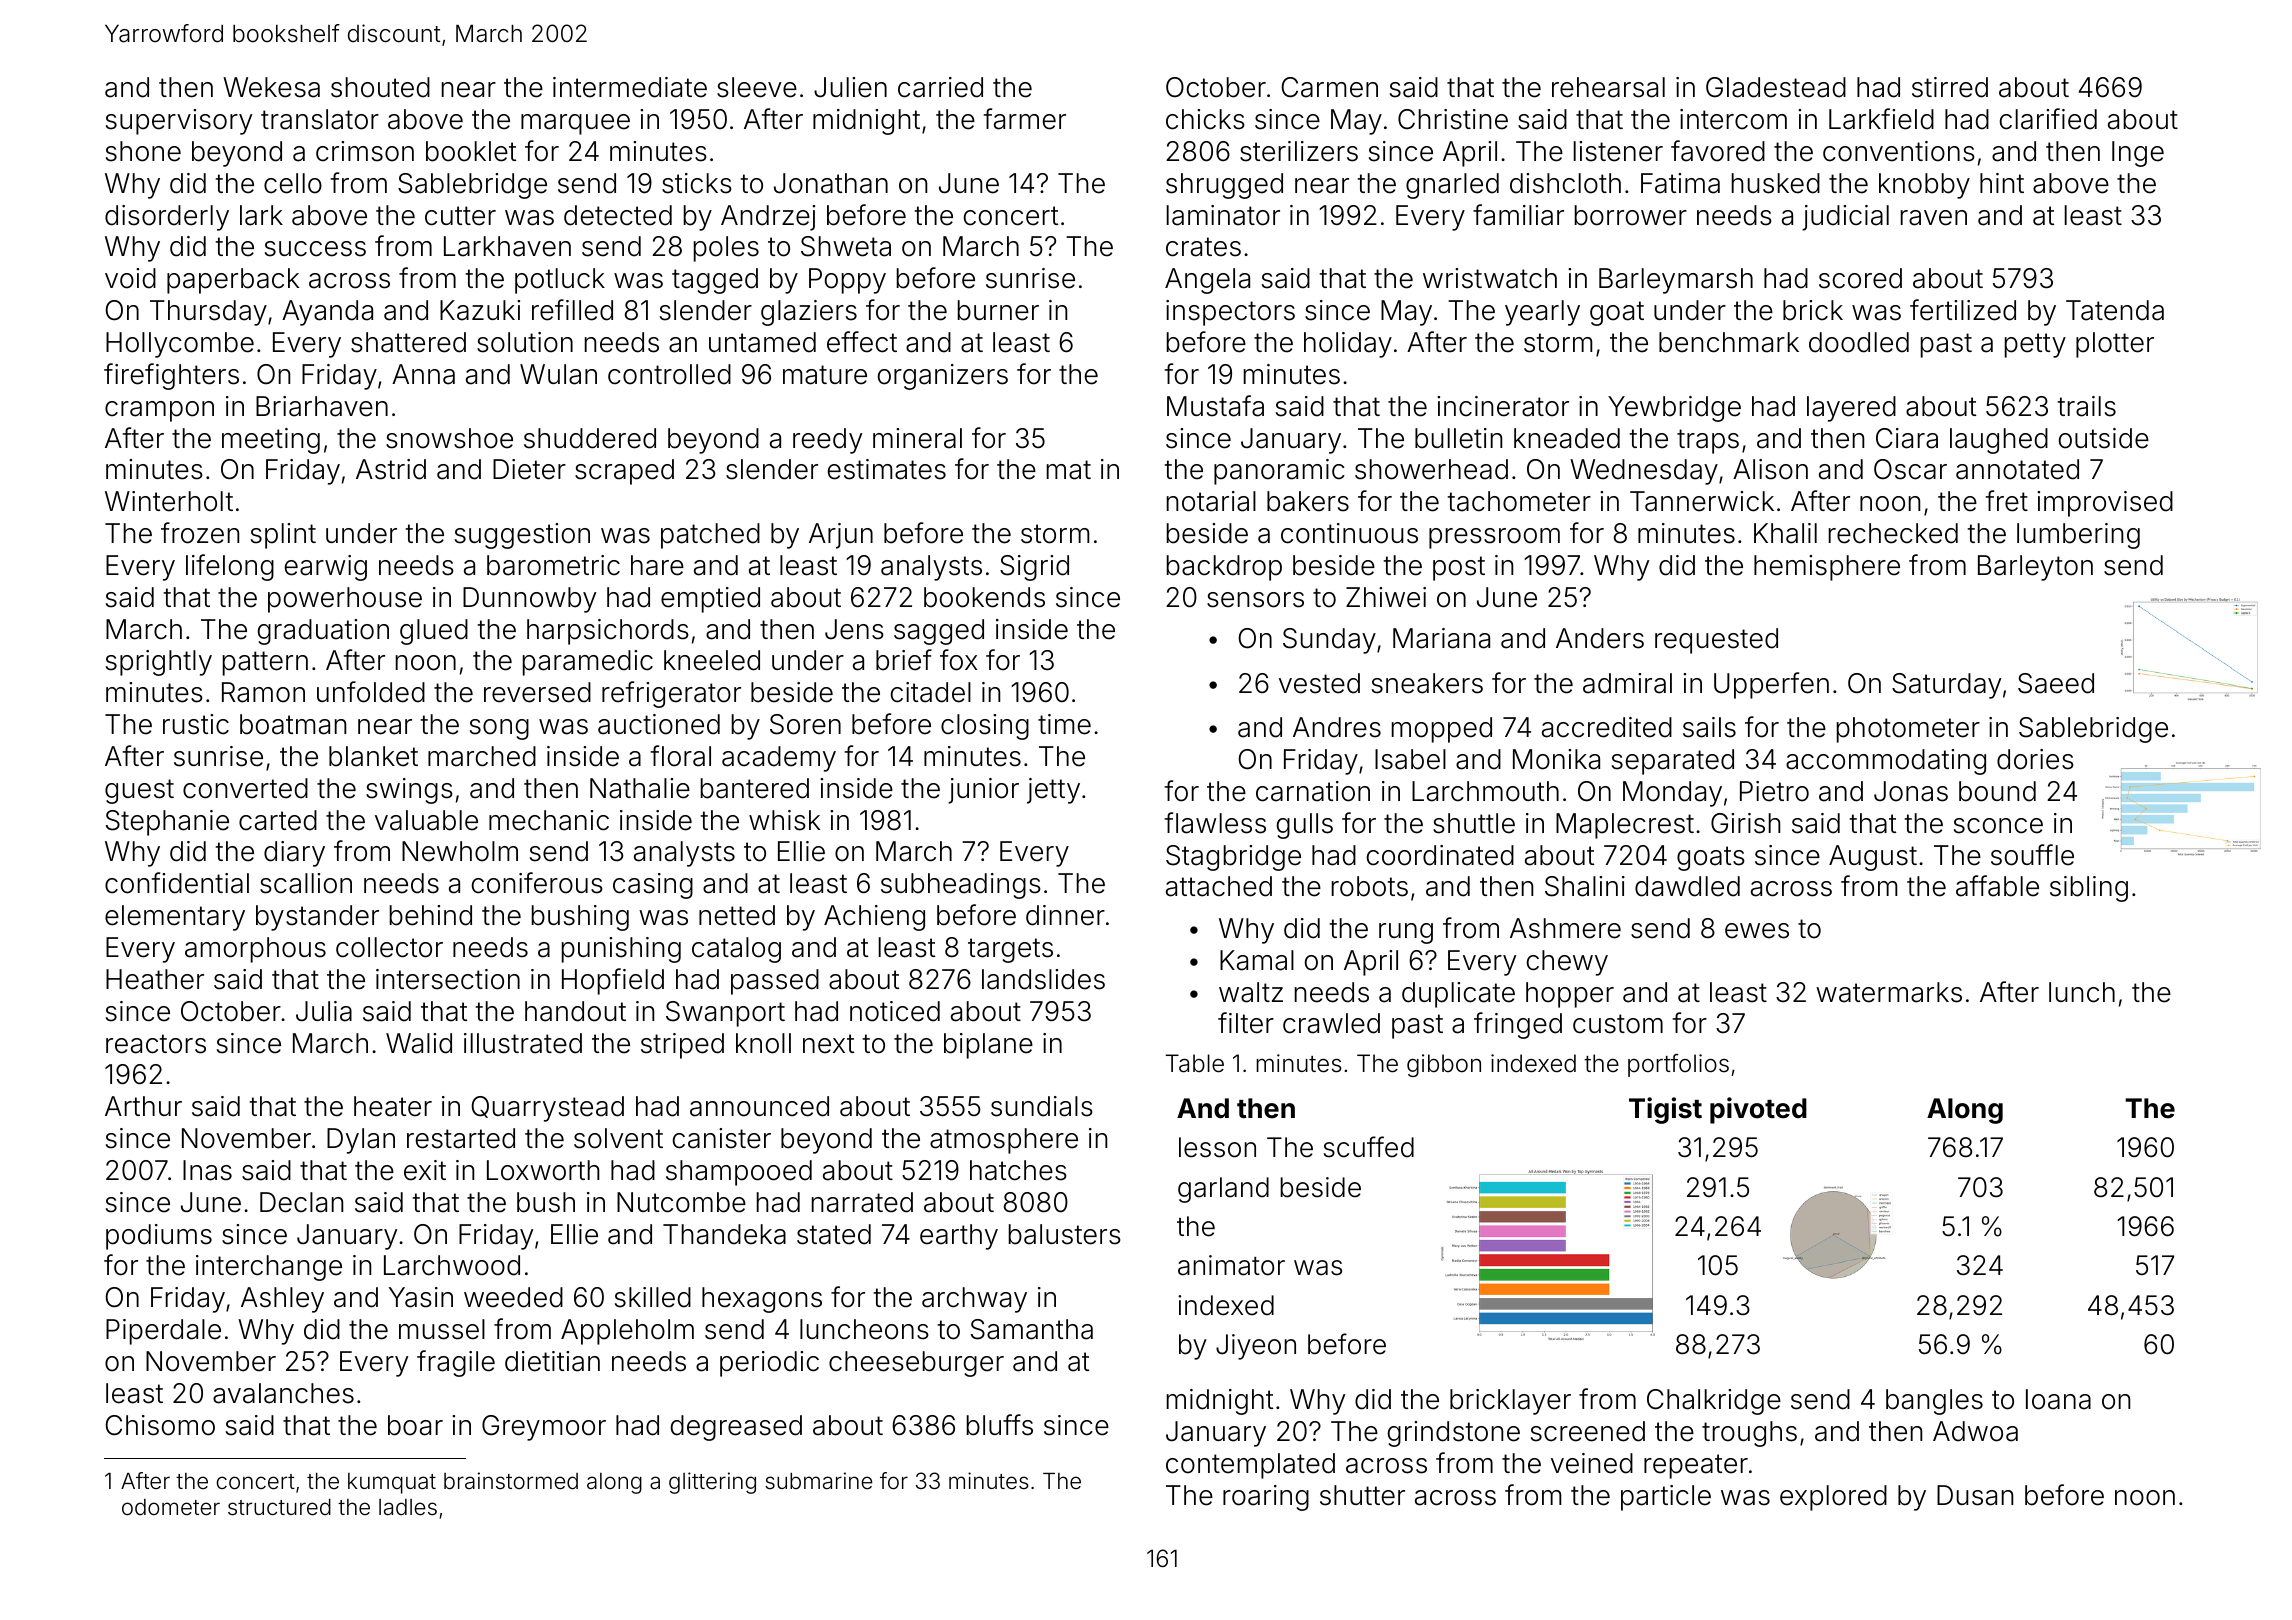  I want to click on Ioana, so click(2058, 1399).
